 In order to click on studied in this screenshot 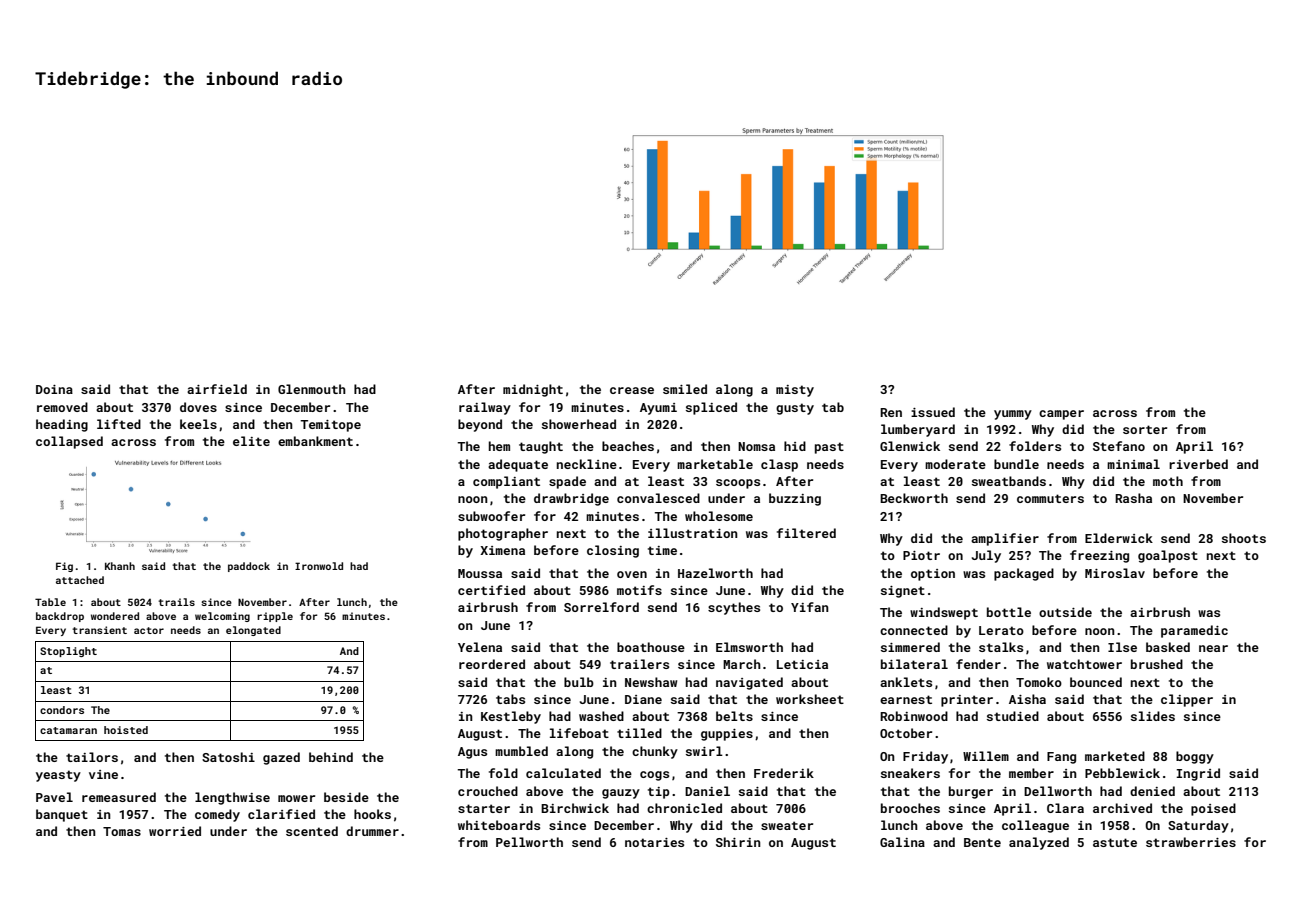, I will do `click(1013, 716)`.
